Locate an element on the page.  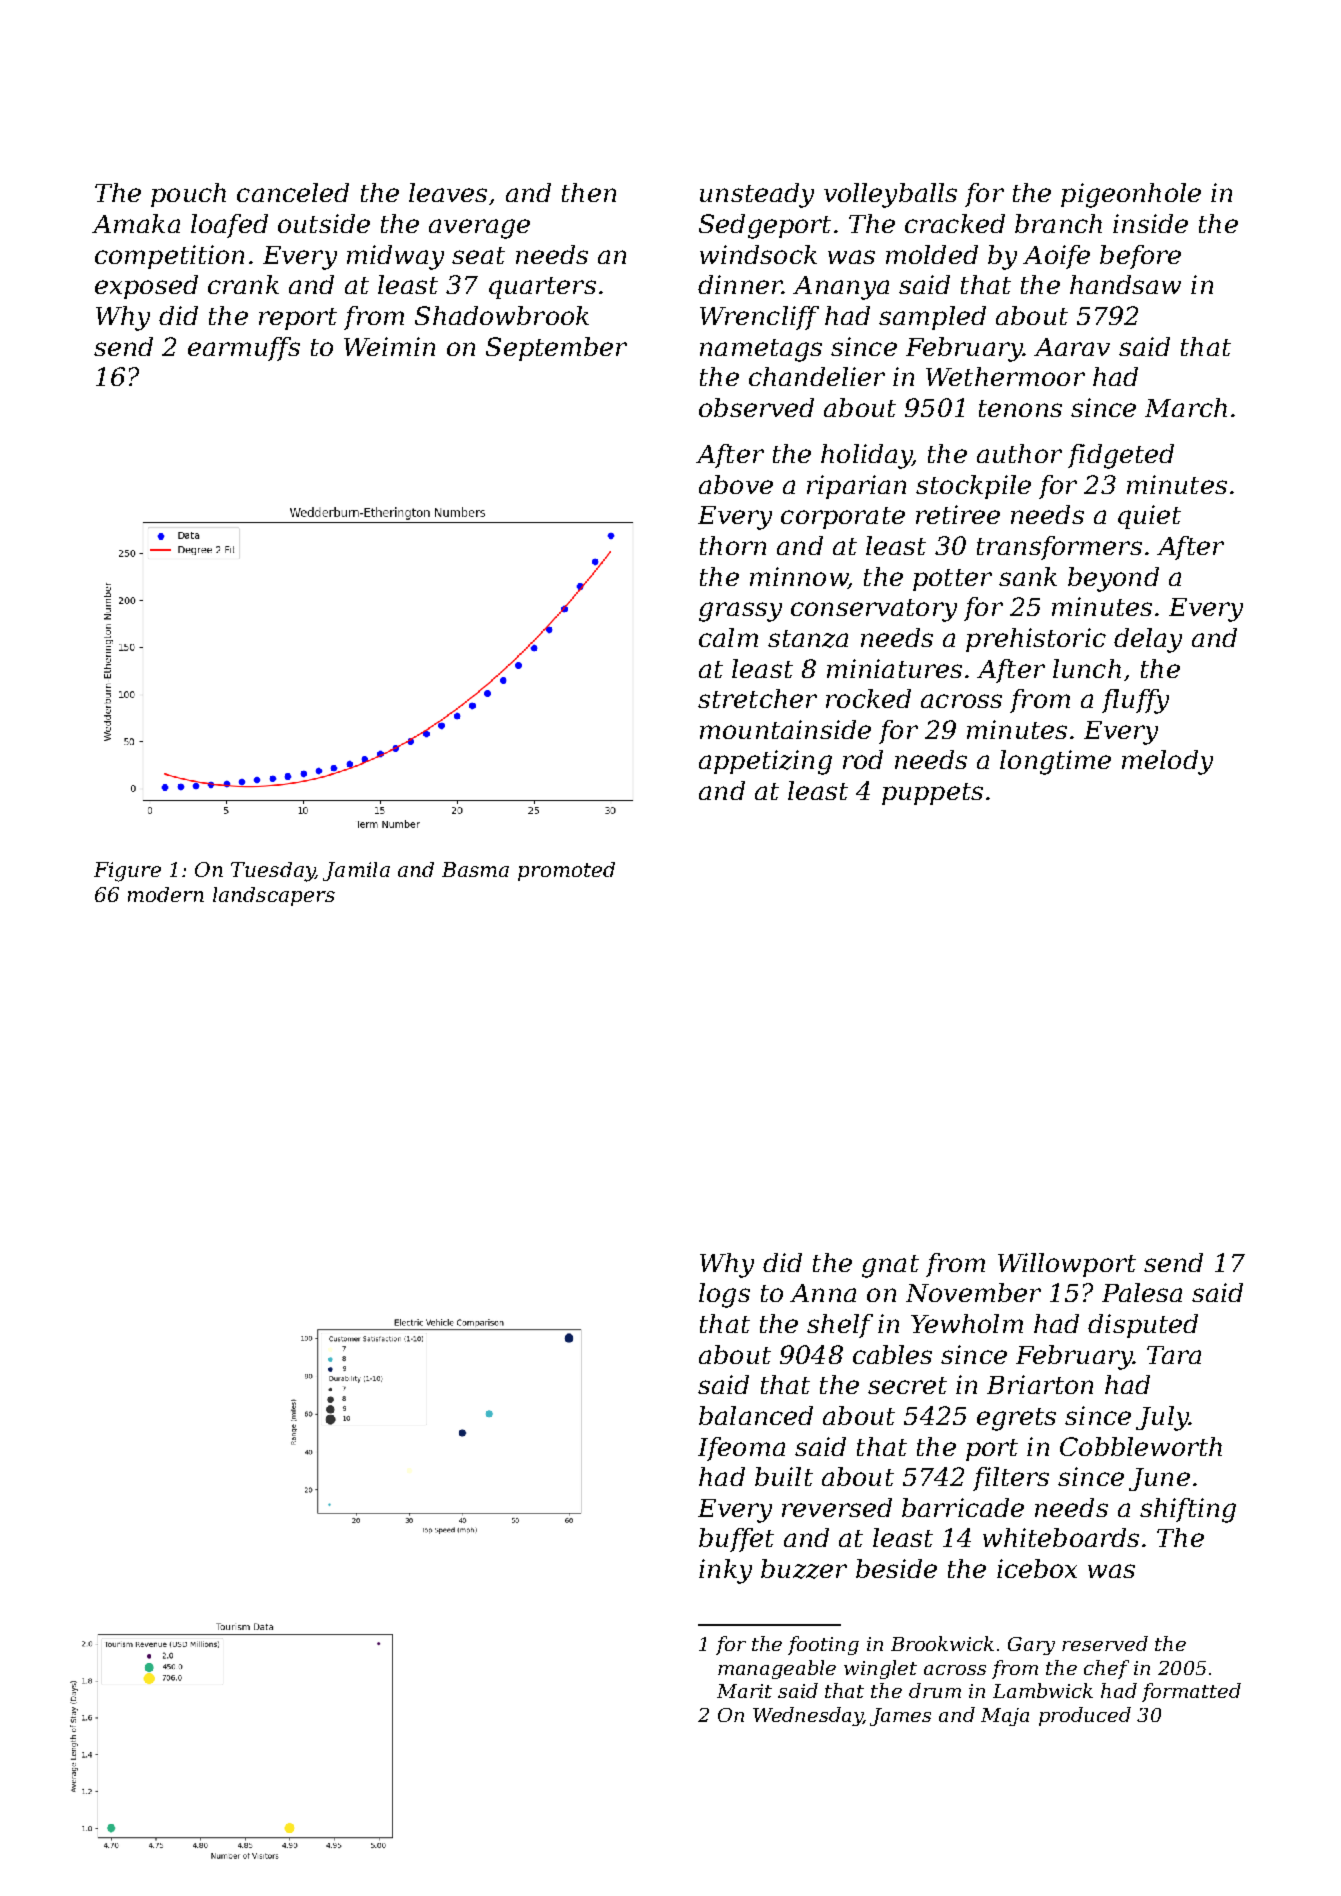
Marit is located at coordinates (744, 1691).
